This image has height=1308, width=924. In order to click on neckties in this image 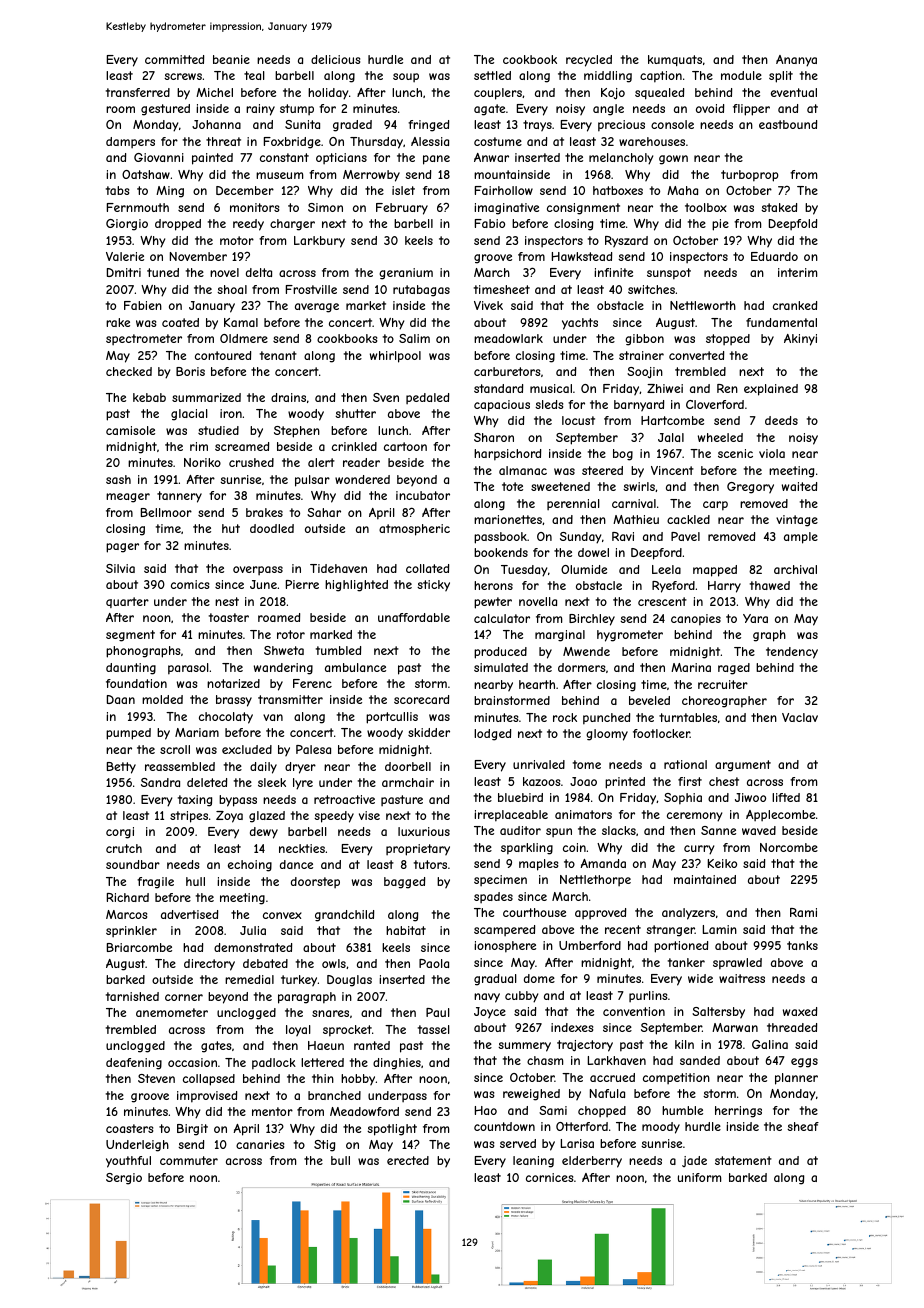, I will do `click(302, 848)`.
